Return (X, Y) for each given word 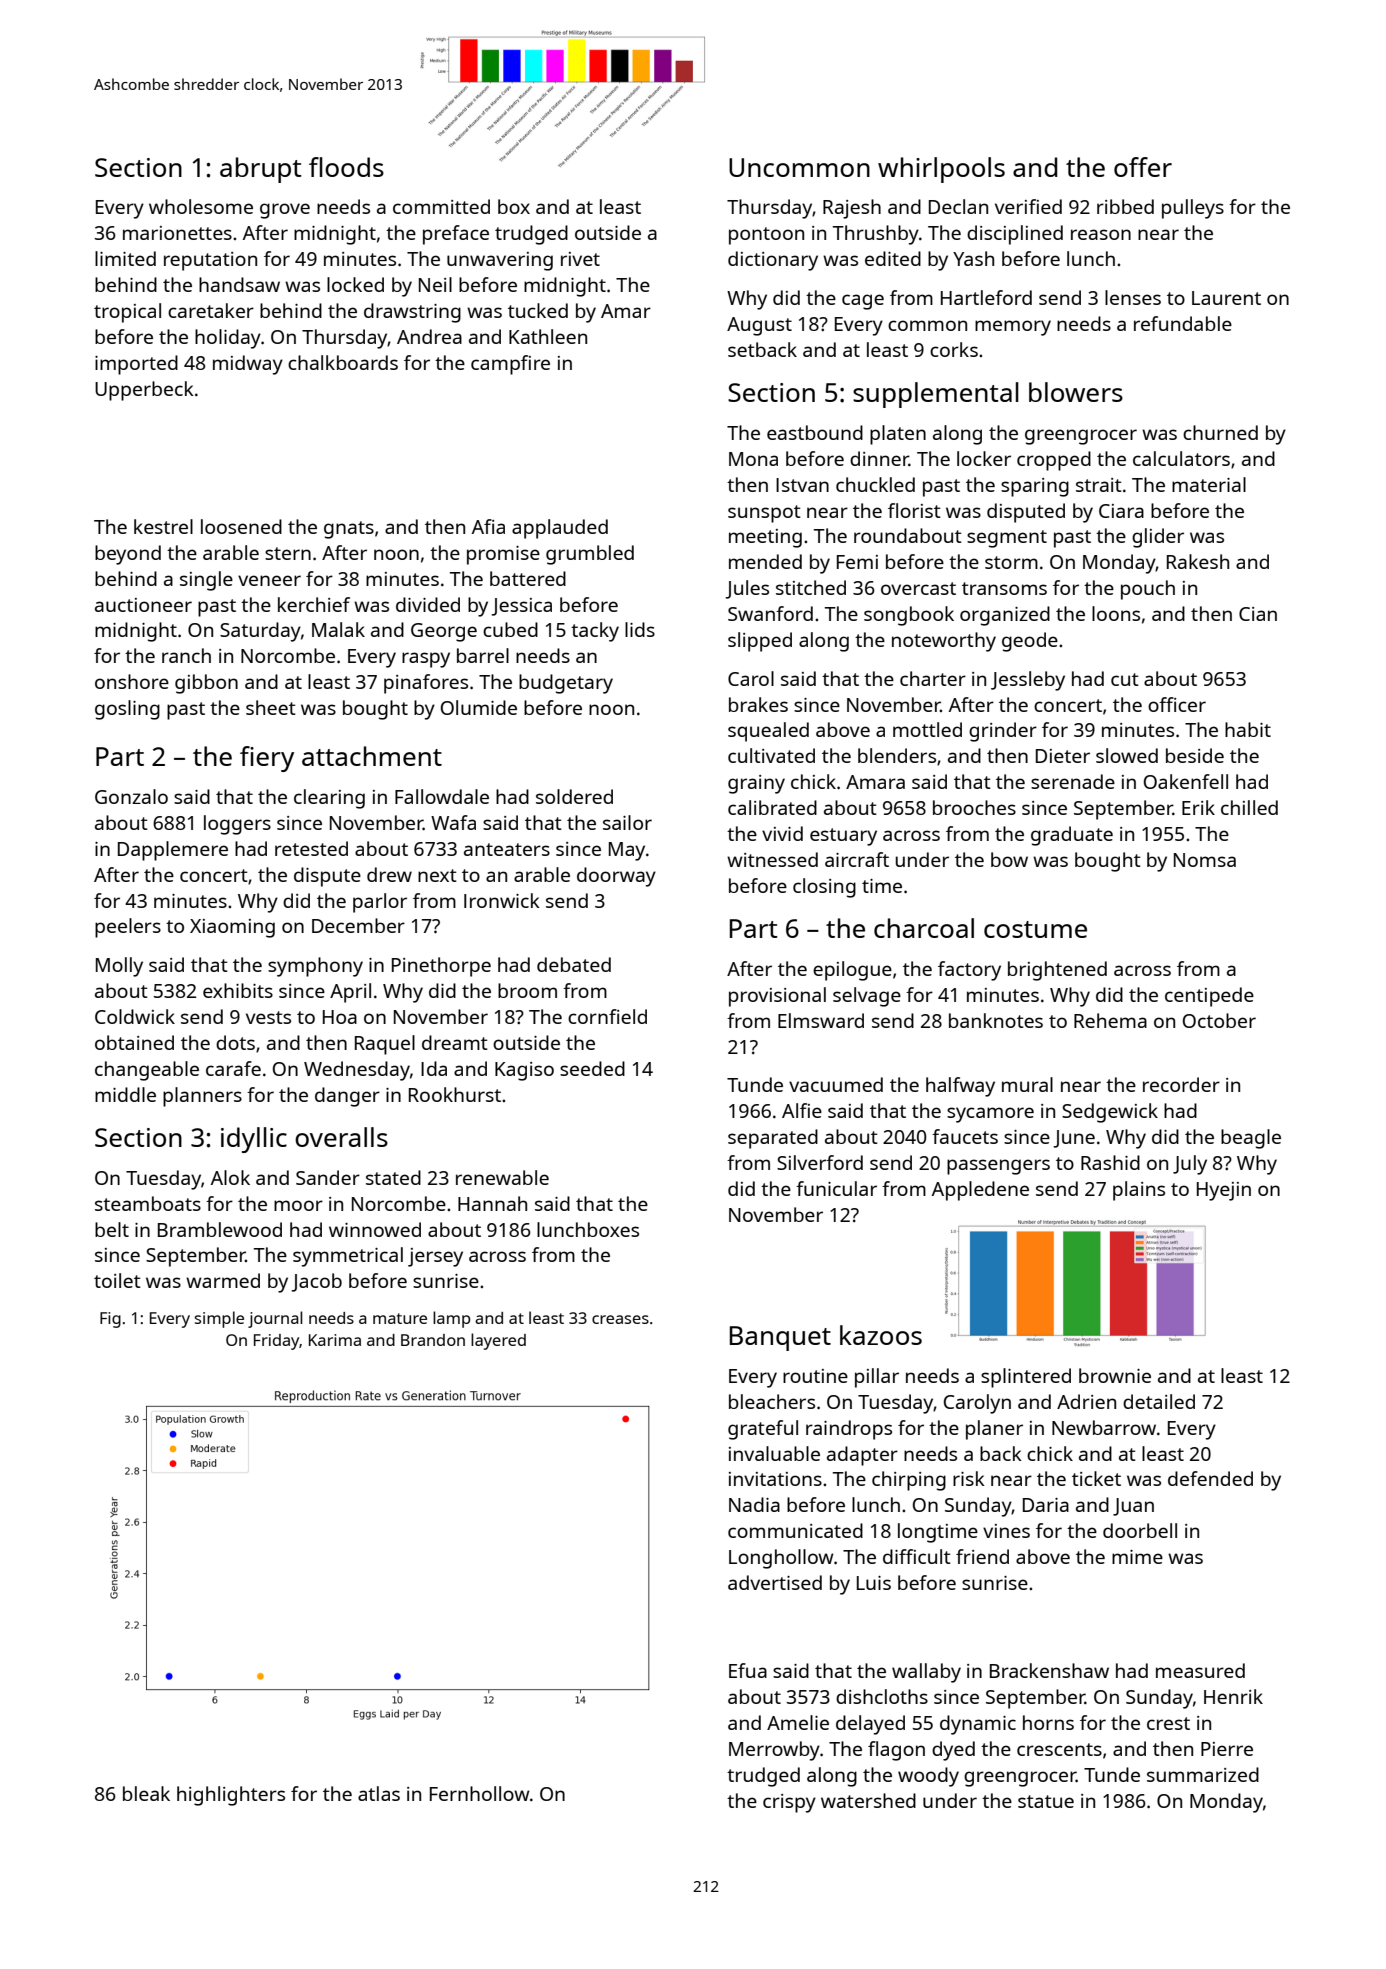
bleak (146, 1793)
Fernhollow (480, 1793)
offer (1143, 167)
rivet (580, 259)
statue (1046, 1801)
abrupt (261, 170)
